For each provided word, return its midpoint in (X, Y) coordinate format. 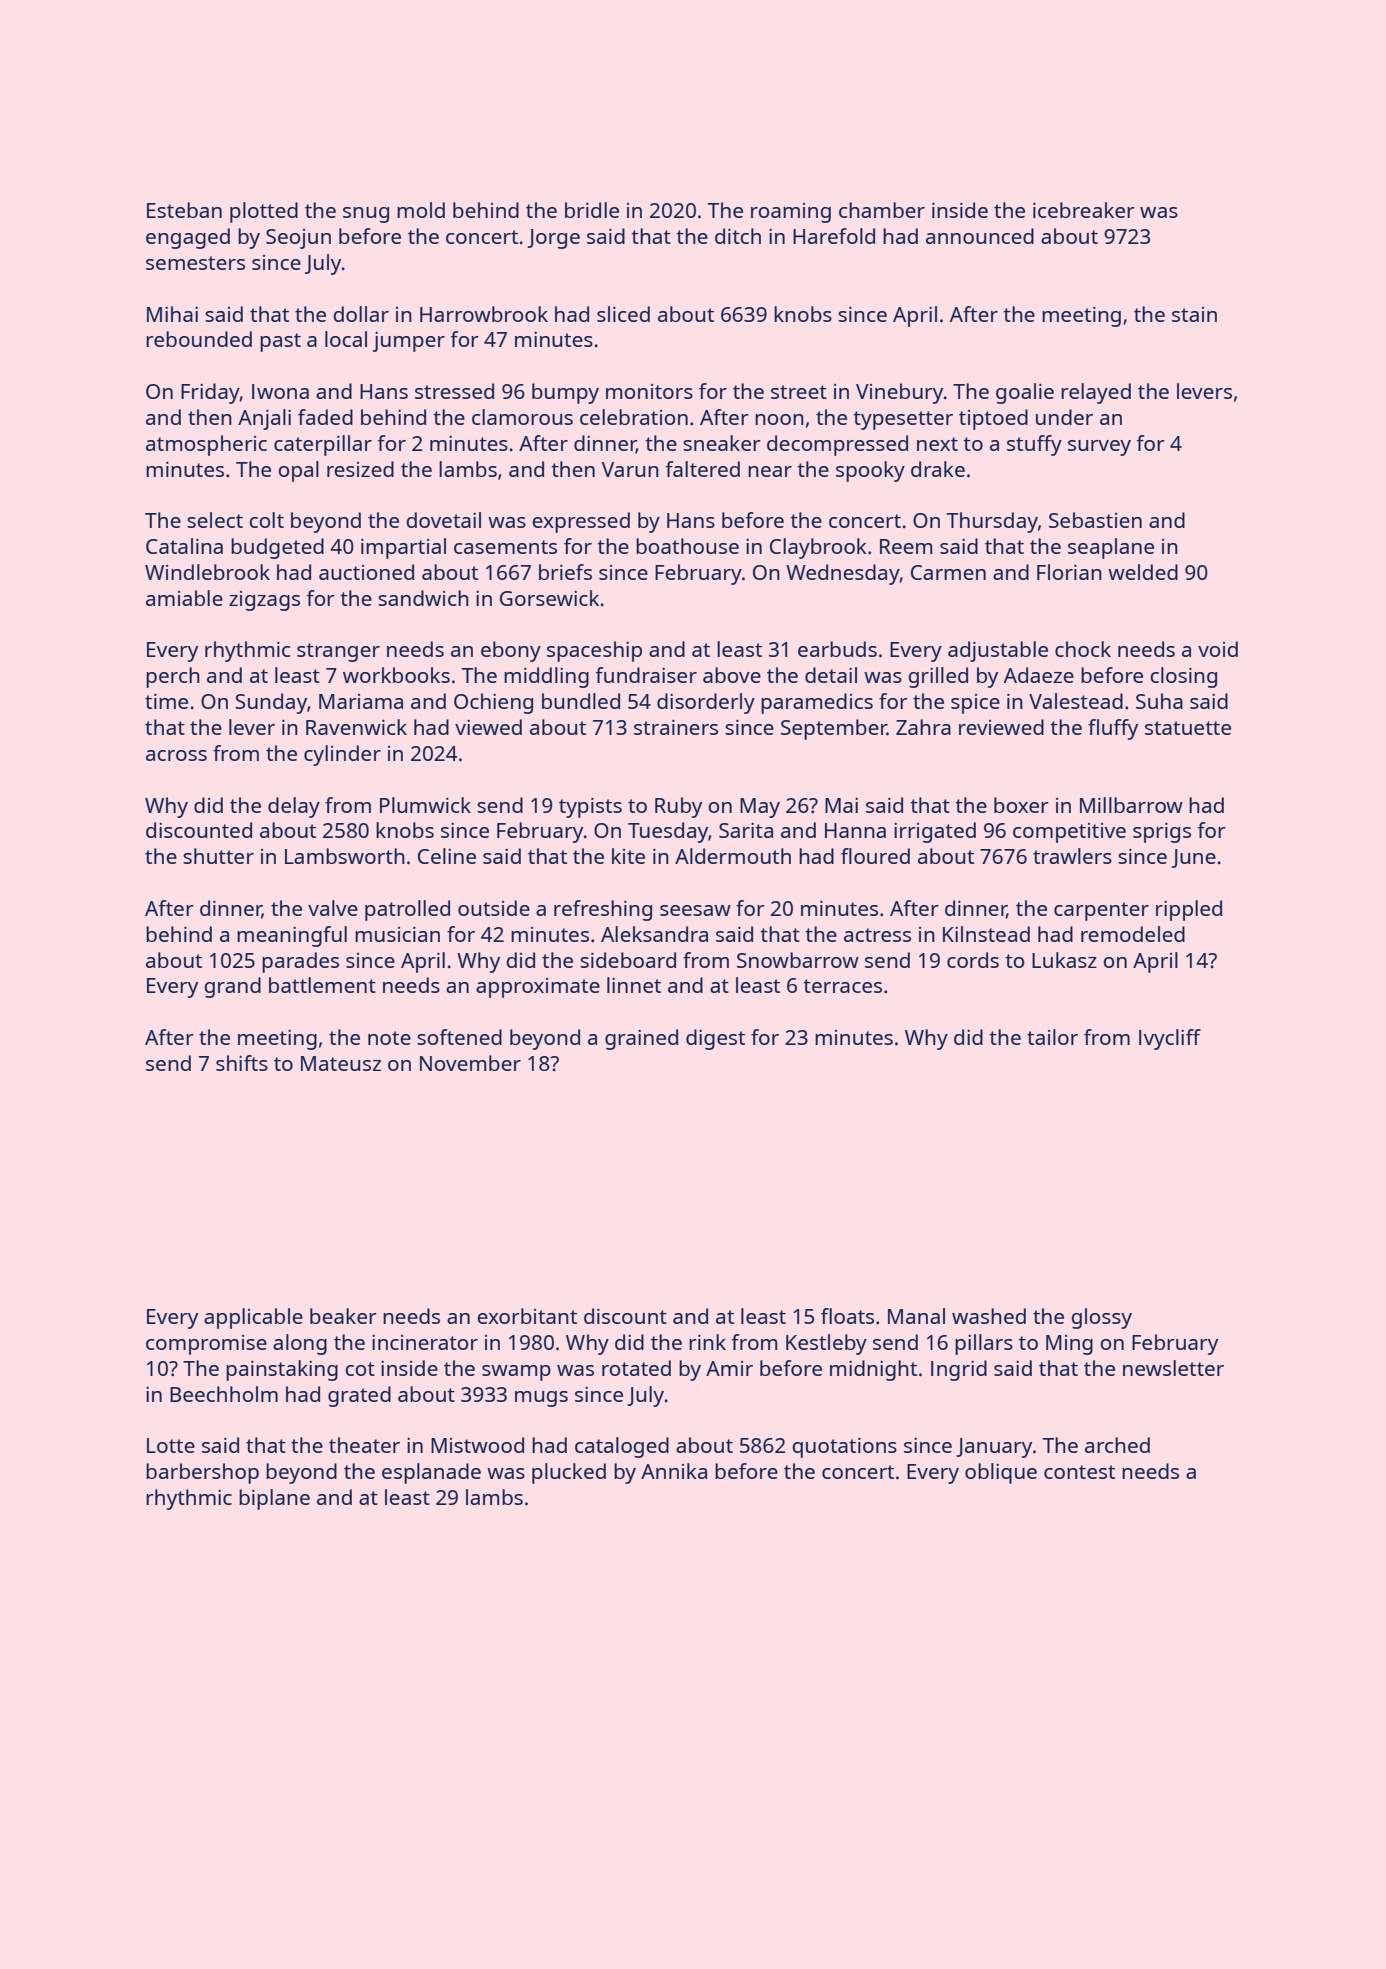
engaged (188, 238)
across (176, 755)
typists (590, 808)
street (799, 392)
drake (938, 469)
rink (707, 1342)
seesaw (695, 910)
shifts (242, 1063)
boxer (1021, 805)
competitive (1069, 833)
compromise (206, 1345)
